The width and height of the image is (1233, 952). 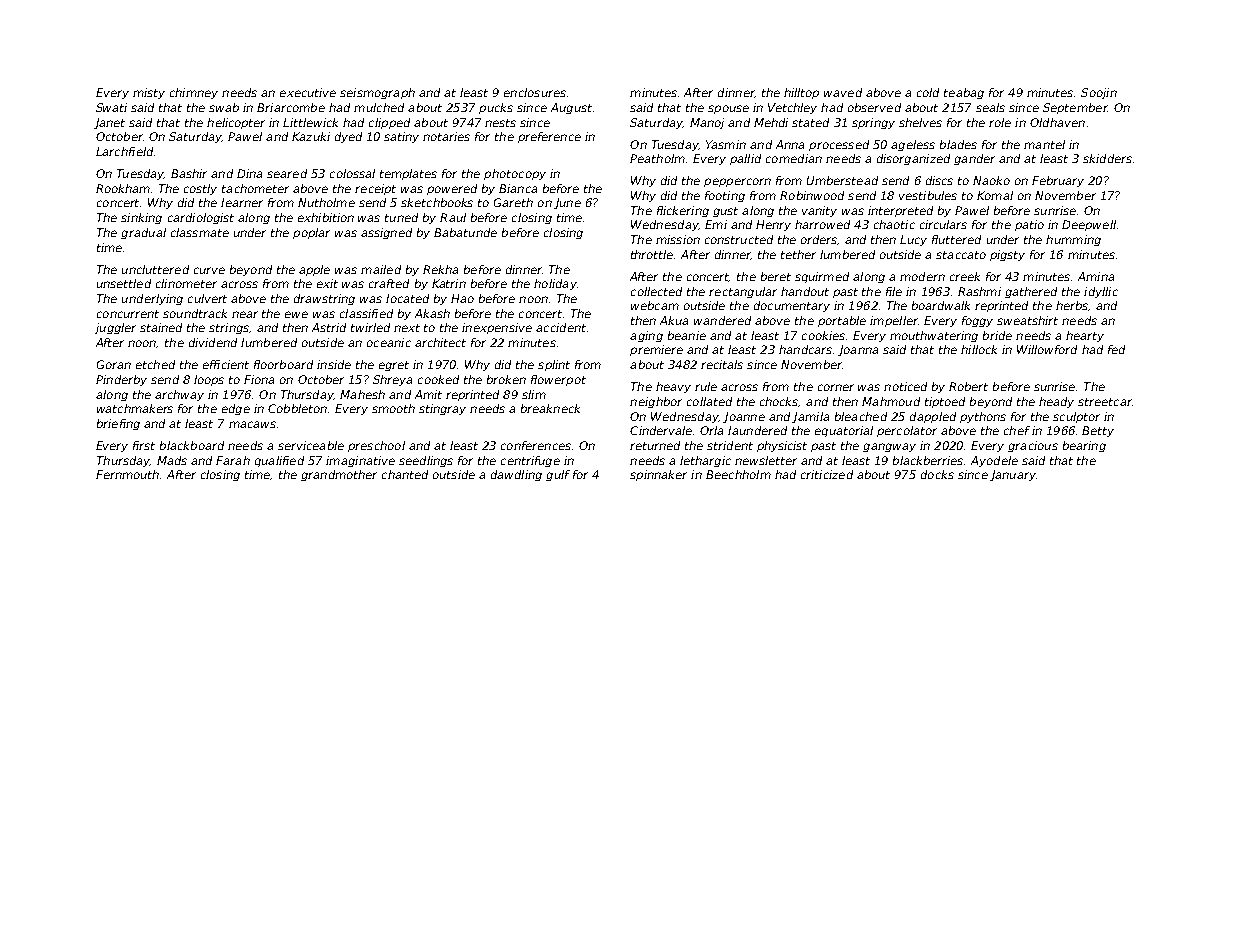 What do you see at coordinates (550, 408) in the image?
I see `breakneck` at bounding box center [550, 408].
